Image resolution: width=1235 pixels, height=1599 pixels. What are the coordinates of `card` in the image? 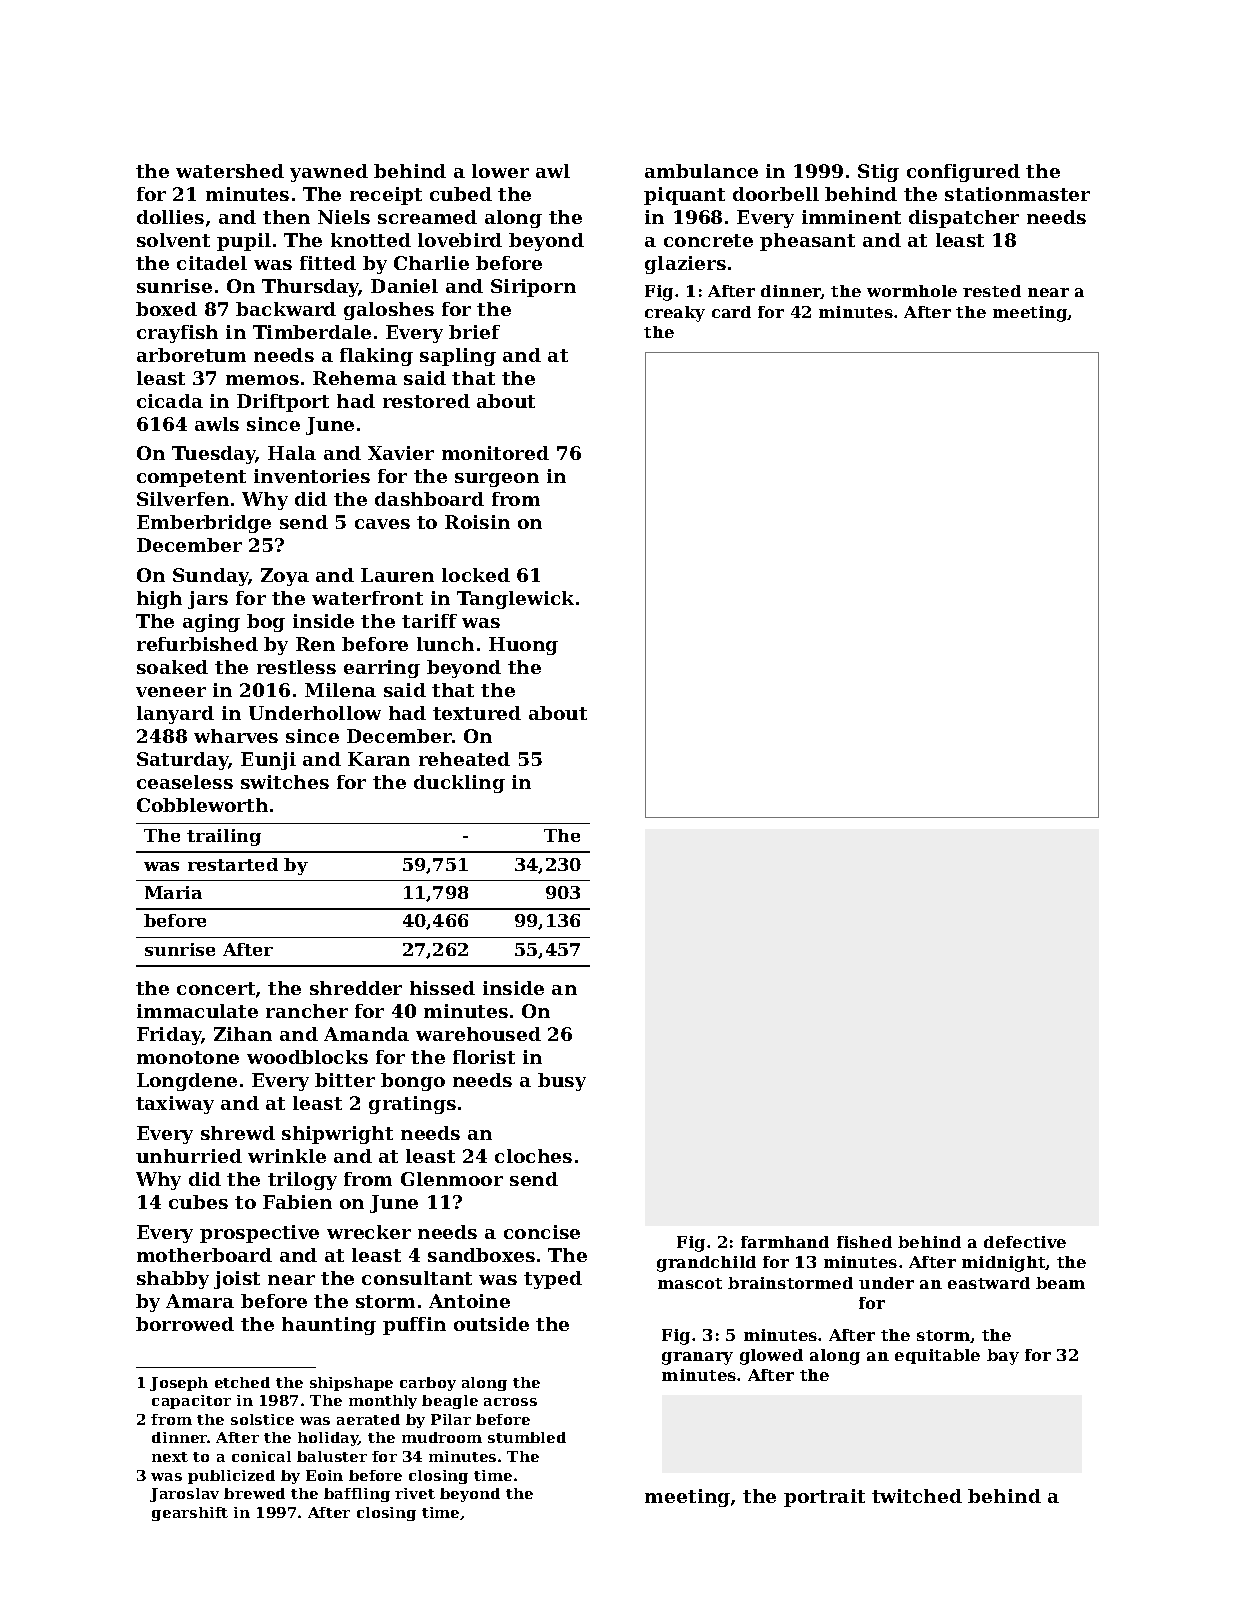 It's located at (731, 312).
